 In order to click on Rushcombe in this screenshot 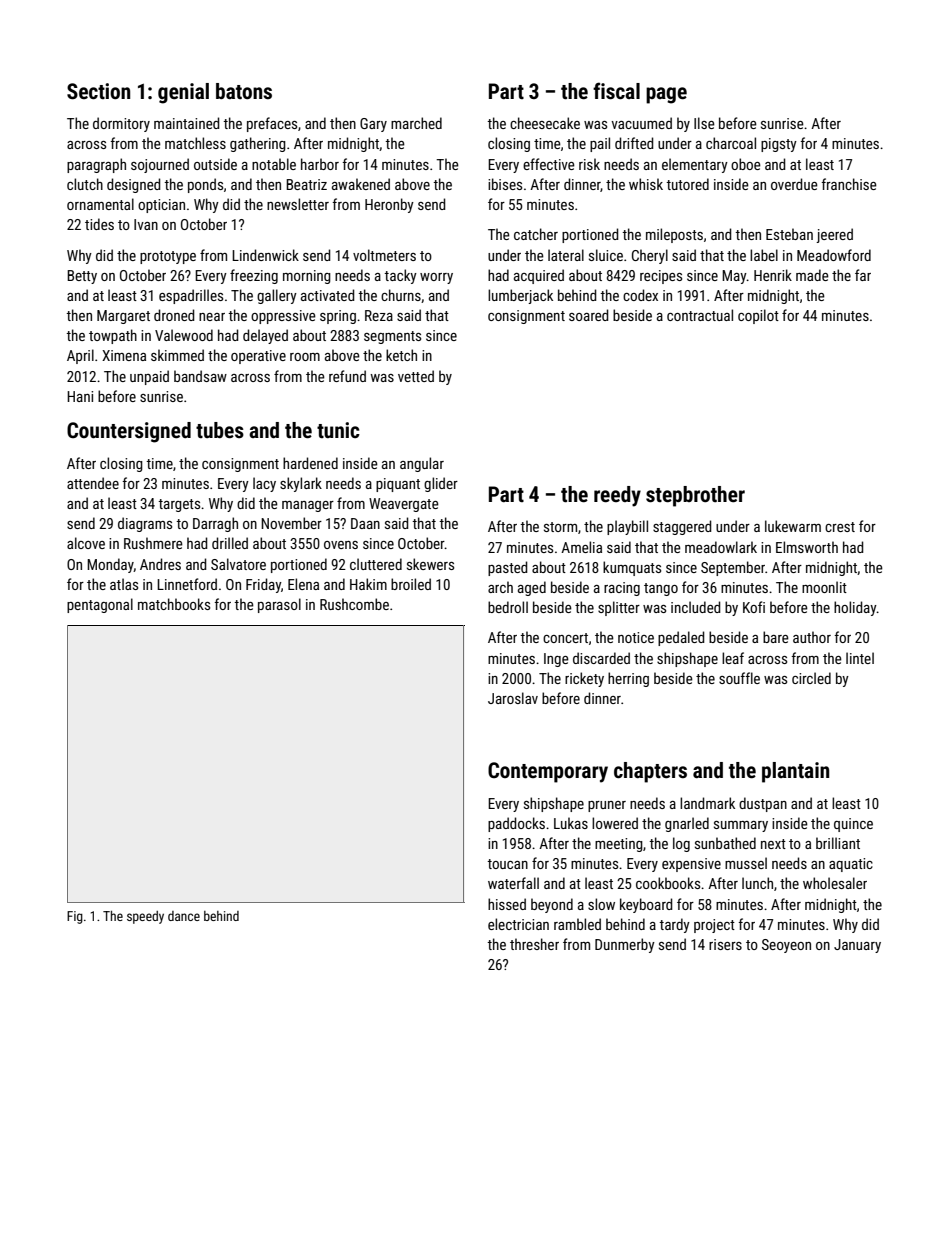, I will do `click(354, 604)`.
